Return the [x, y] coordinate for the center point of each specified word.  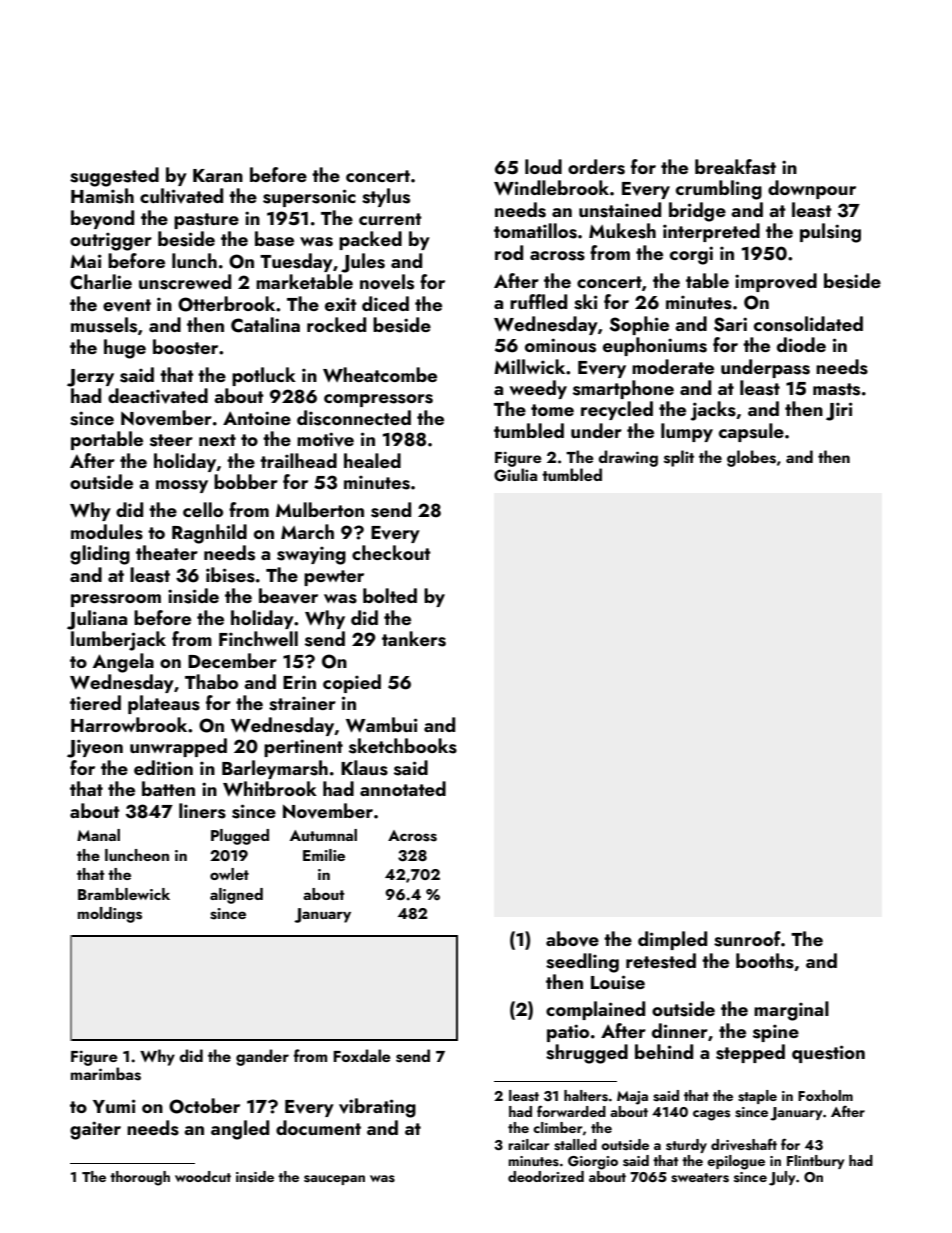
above [572, 939]
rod [509, 252]
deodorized [546, 1176]
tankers [414, 639]
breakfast [735, 167]
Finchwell [258, 638]
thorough [140, 1178]
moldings [110, 915]
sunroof [747, 939]
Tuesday [296, 262]
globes [751, 458]
